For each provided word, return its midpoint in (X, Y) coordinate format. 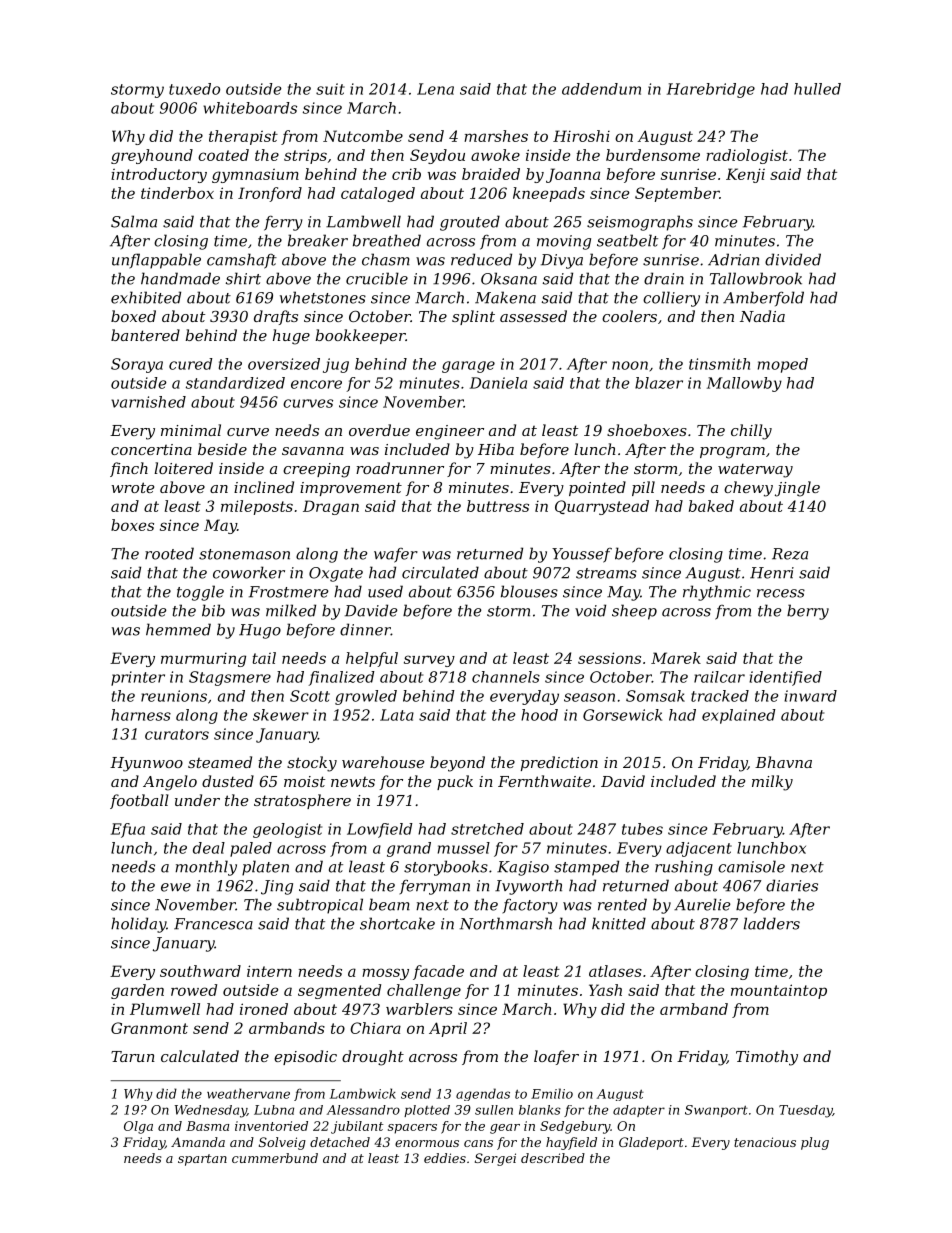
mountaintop (779, 991)
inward (810, 696)
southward (200, 971)
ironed (264, 1009)
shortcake (397, 923)
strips (305, 156)
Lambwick (363, 1093)
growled (366, 697)
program (732, 453)
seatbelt (627, 240)
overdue (379, 430)
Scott (310, 696)
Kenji (745, 175)
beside (222, 449)
